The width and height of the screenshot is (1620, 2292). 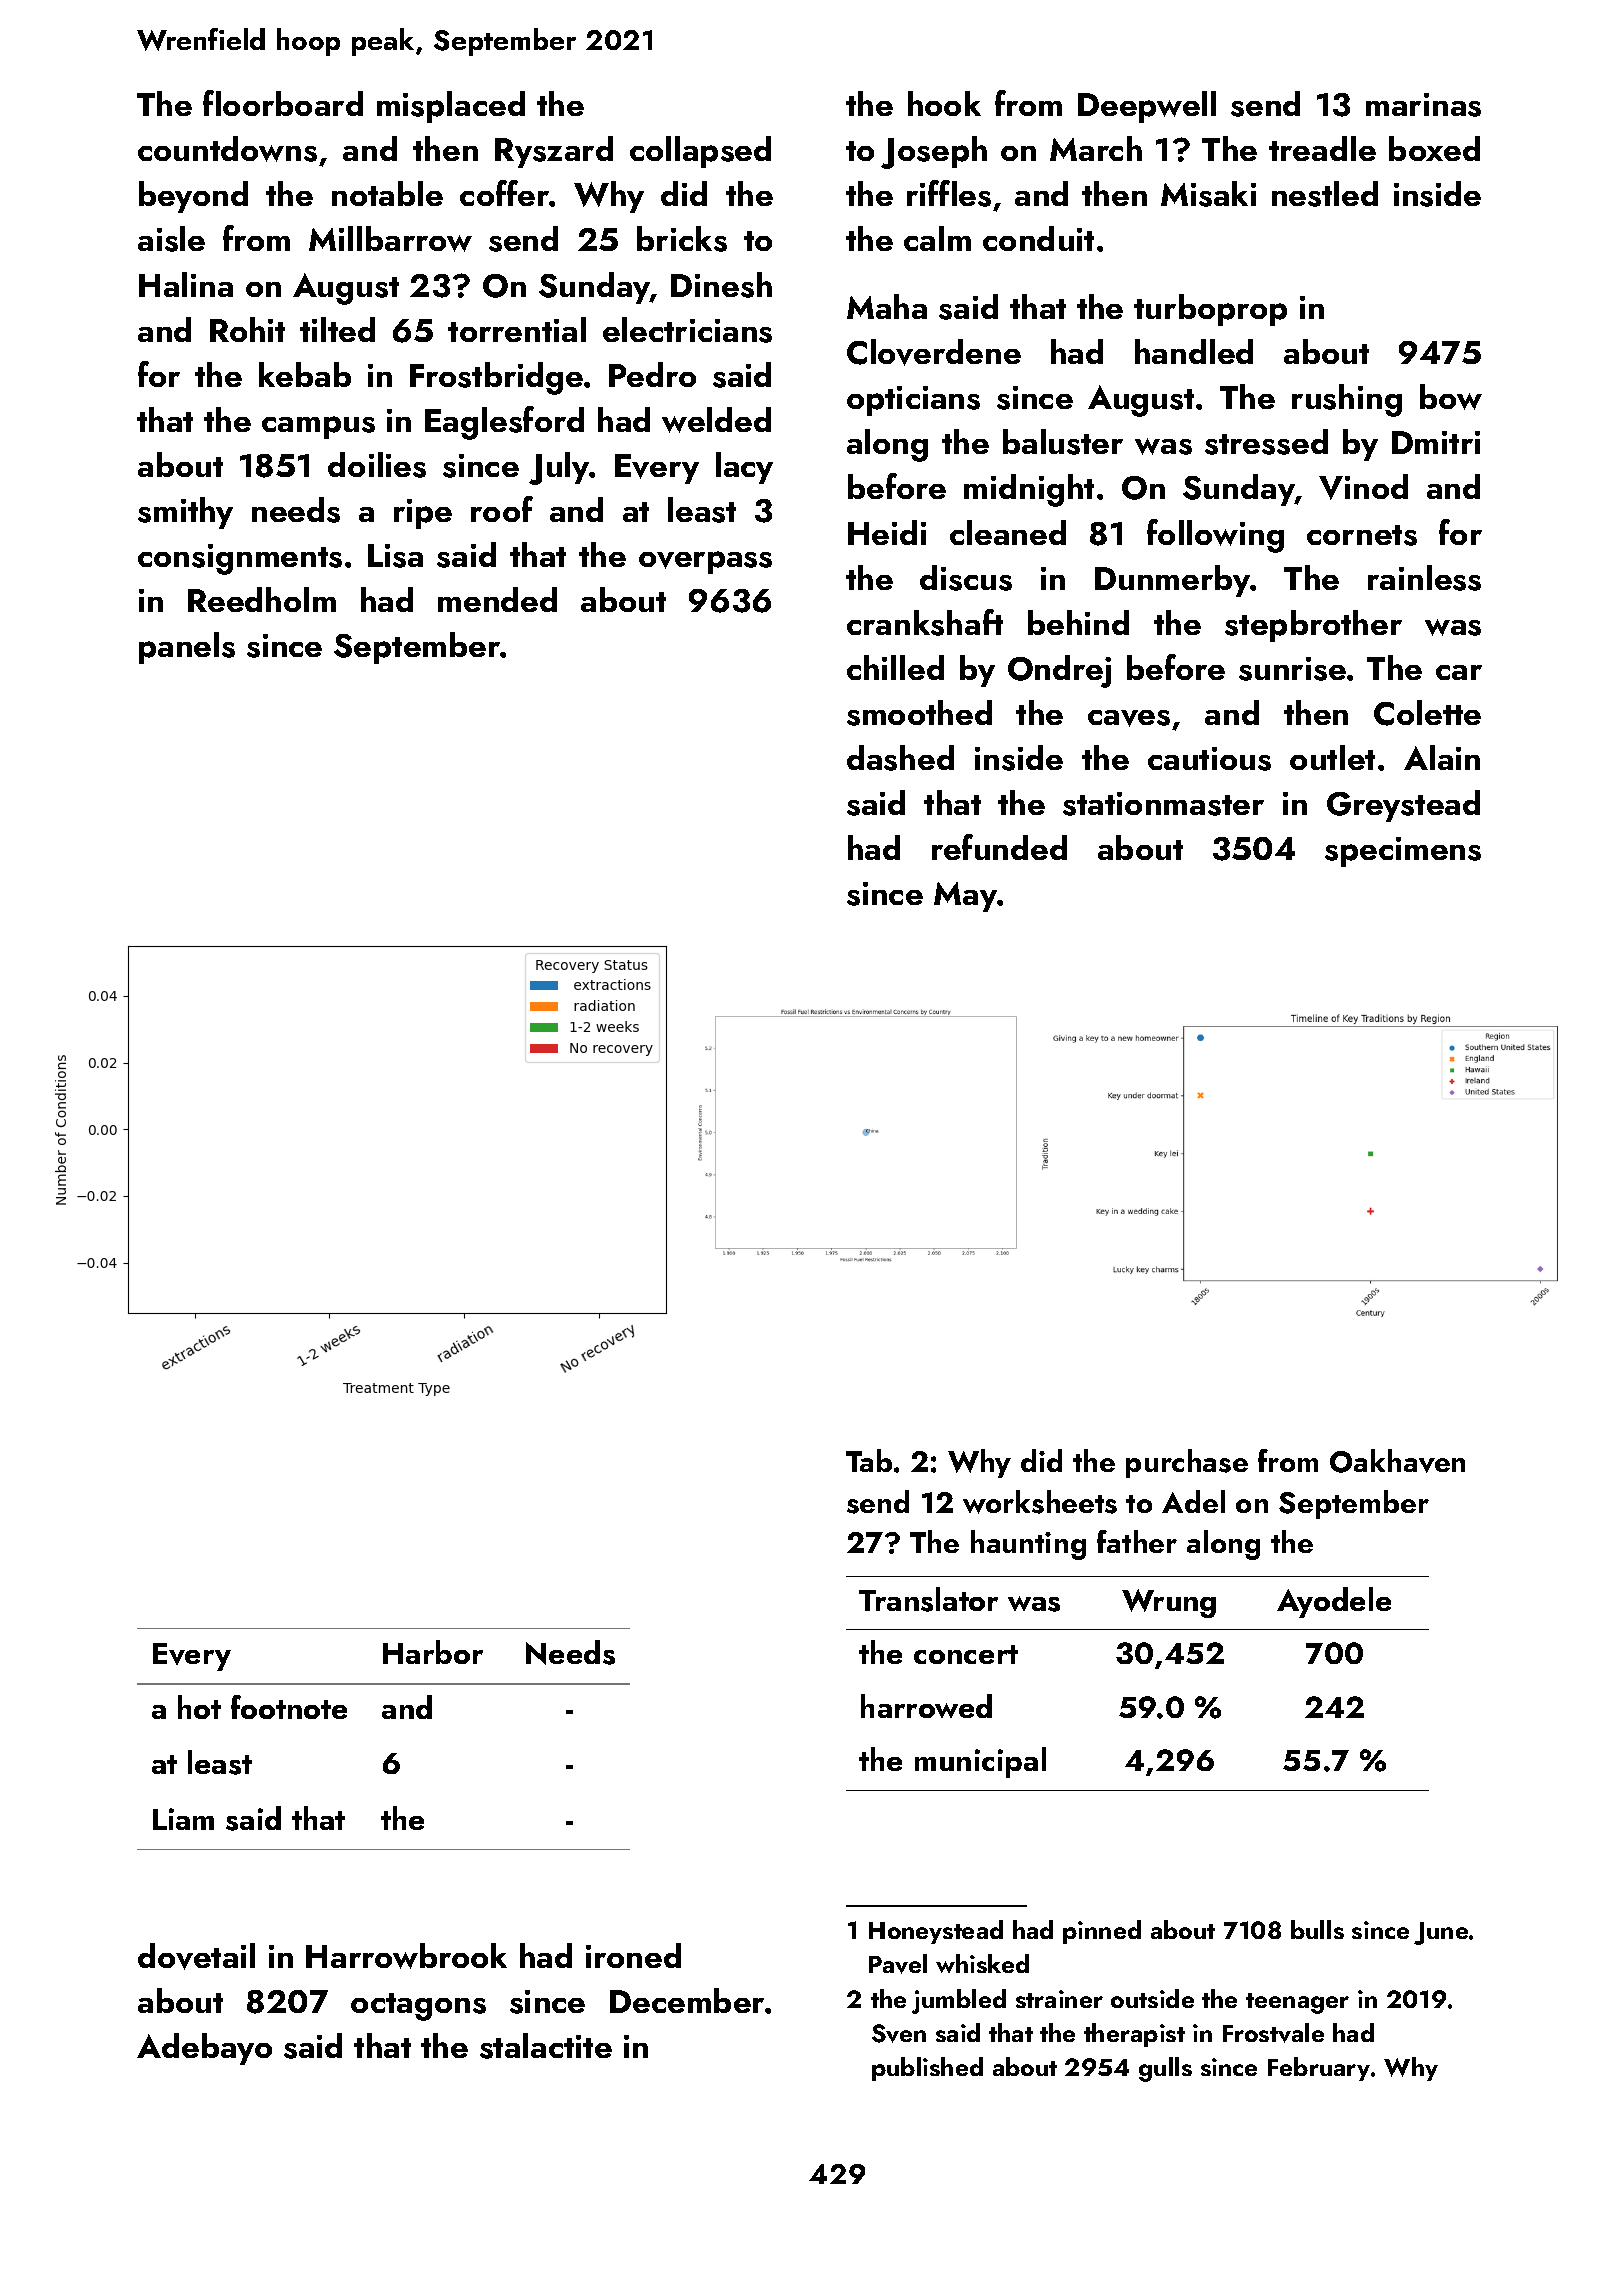 What do you see at coordinates (502, 509) in the screenshot?
I see `roof` at bounding box center [502, 509].
